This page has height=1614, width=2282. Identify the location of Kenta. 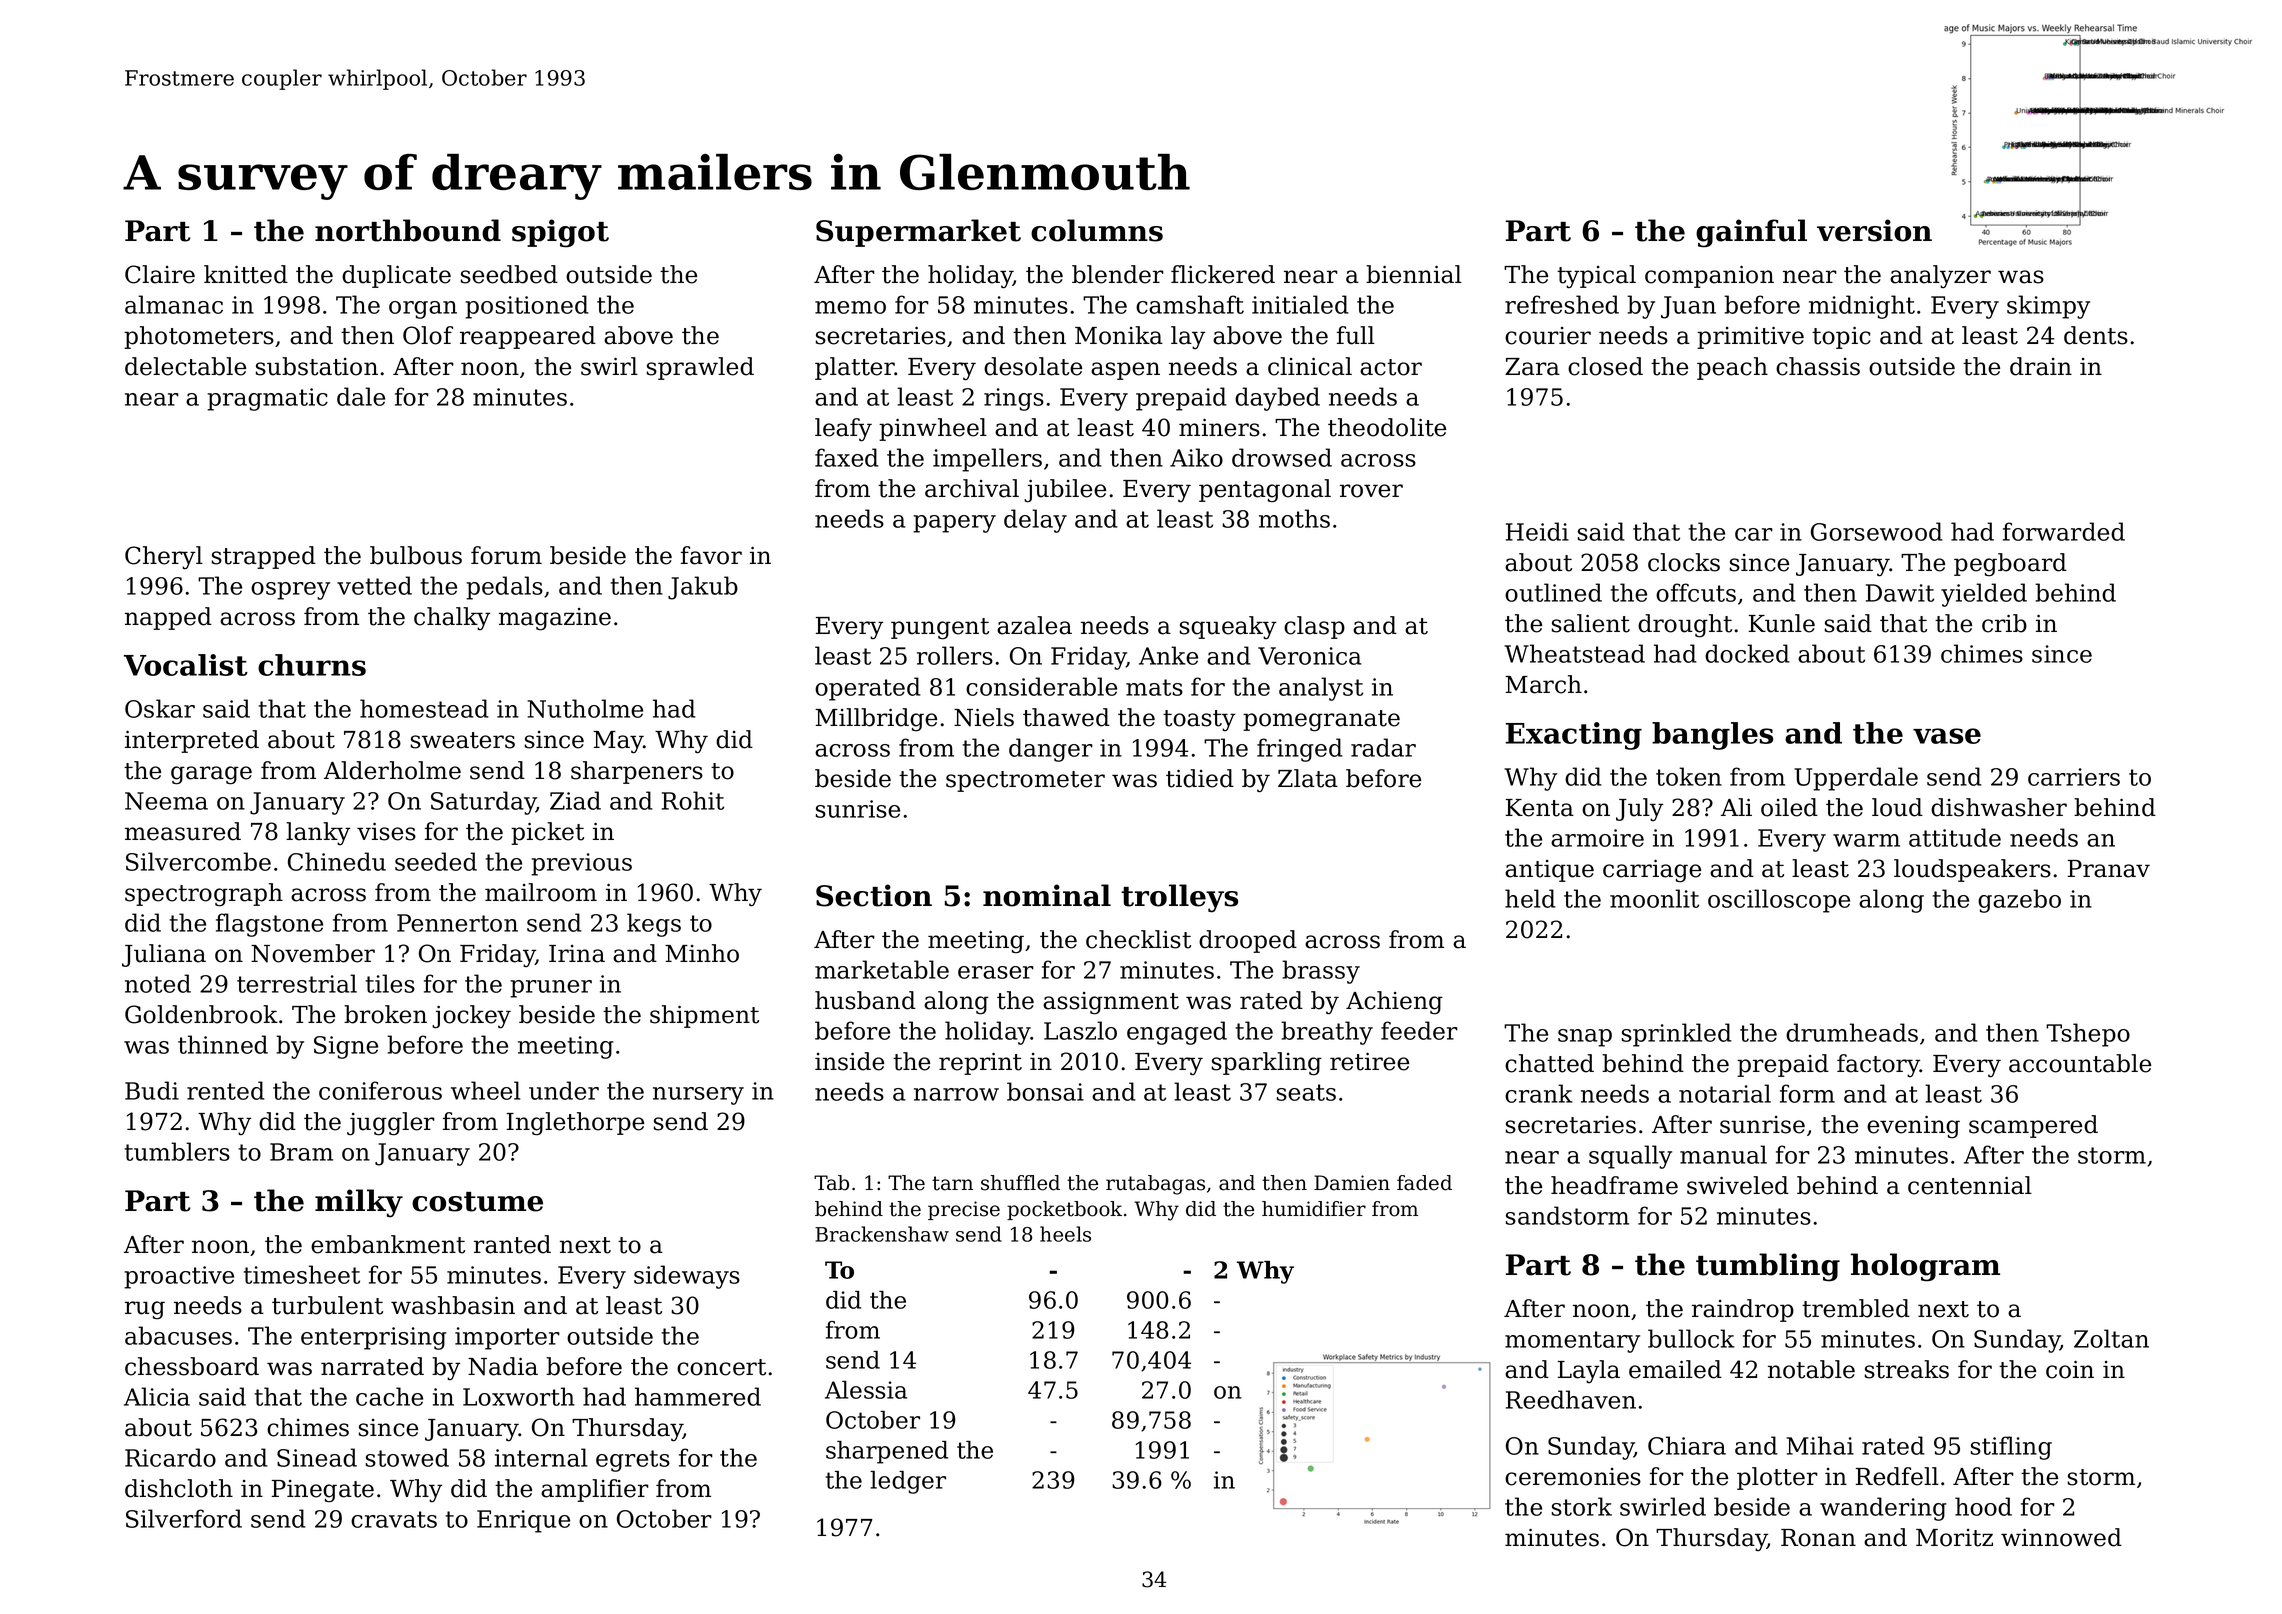
(1540, 808).
